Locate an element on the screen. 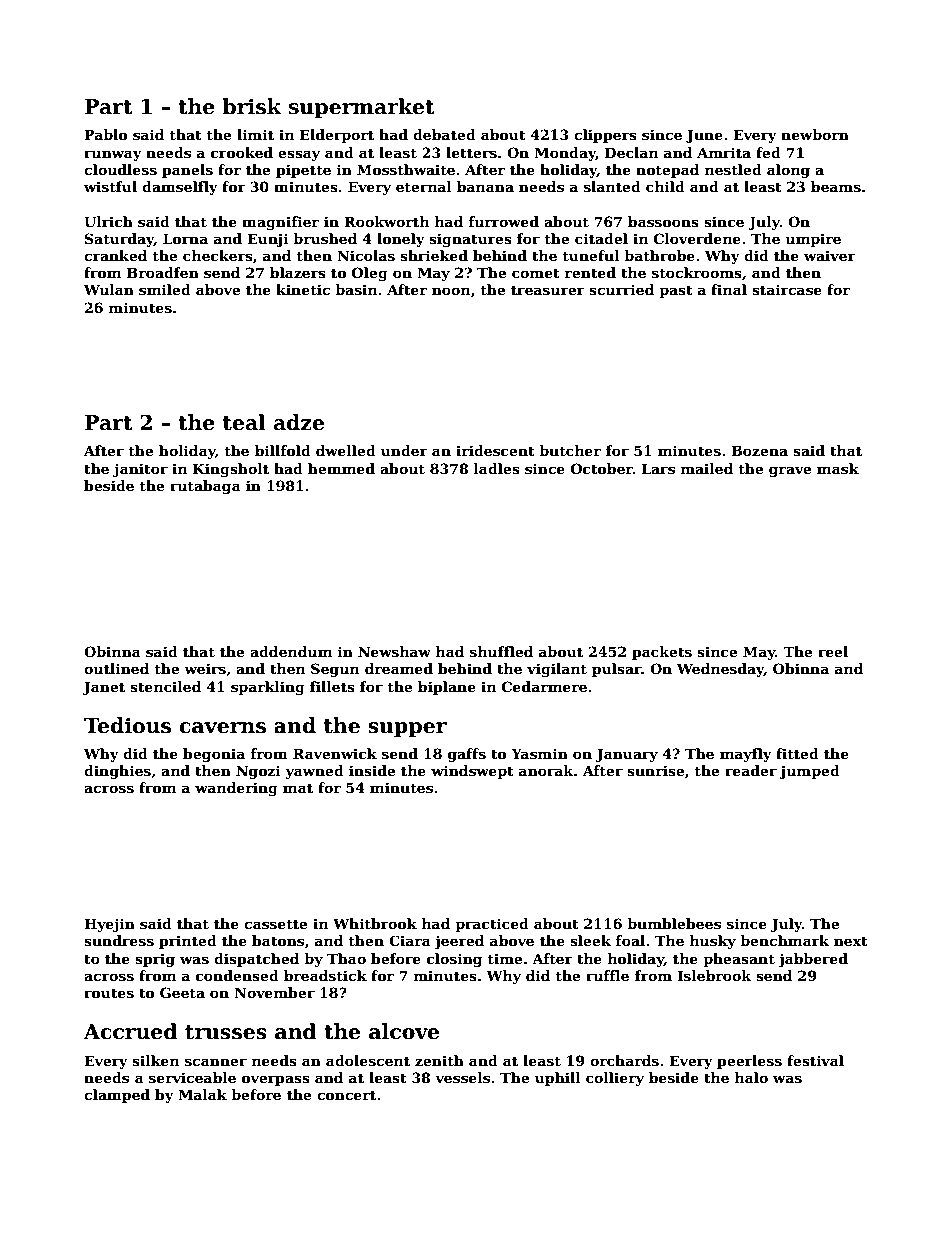 The height and width of the screenshot is (1233, 952). reader is located at coordinates (751, 770).
